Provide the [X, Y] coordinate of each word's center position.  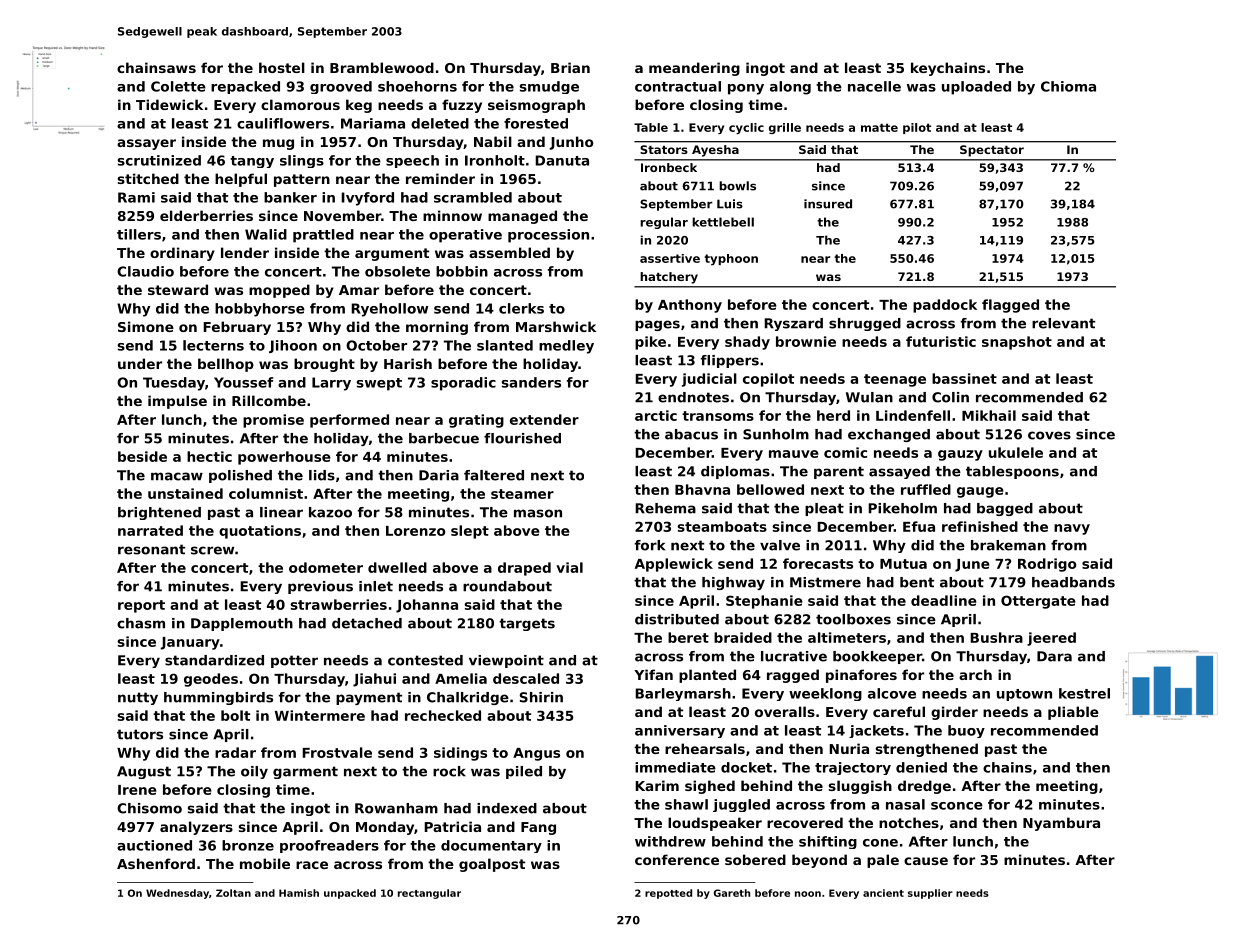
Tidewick [169, 104]
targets [527, 624]
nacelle [874, 86]
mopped [279, 291]
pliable [1073, 713]
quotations [260, 532]
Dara [1054, 656]
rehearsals [705, 748]
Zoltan [233, 893]
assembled [509, 252]
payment [369, 698]
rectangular [429, 894]
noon [808, 894]
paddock [945, 306]
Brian [570, 67]
